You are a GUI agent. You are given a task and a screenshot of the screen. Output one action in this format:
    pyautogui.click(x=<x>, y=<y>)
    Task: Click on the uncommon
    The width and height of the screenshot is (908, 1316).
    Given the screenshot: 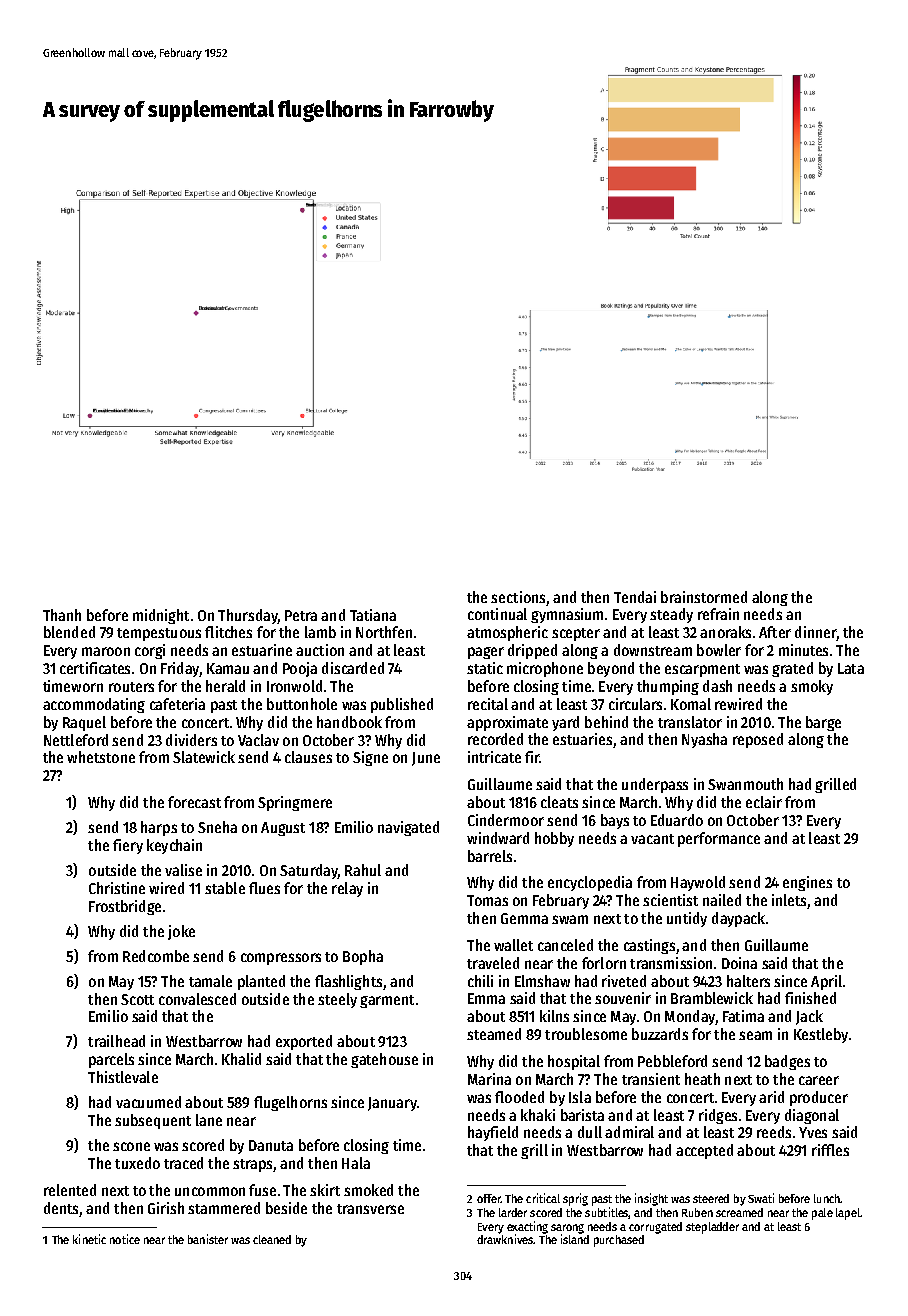 What is the action you would take?
    pyautogui.click(x=210, y=1191)
